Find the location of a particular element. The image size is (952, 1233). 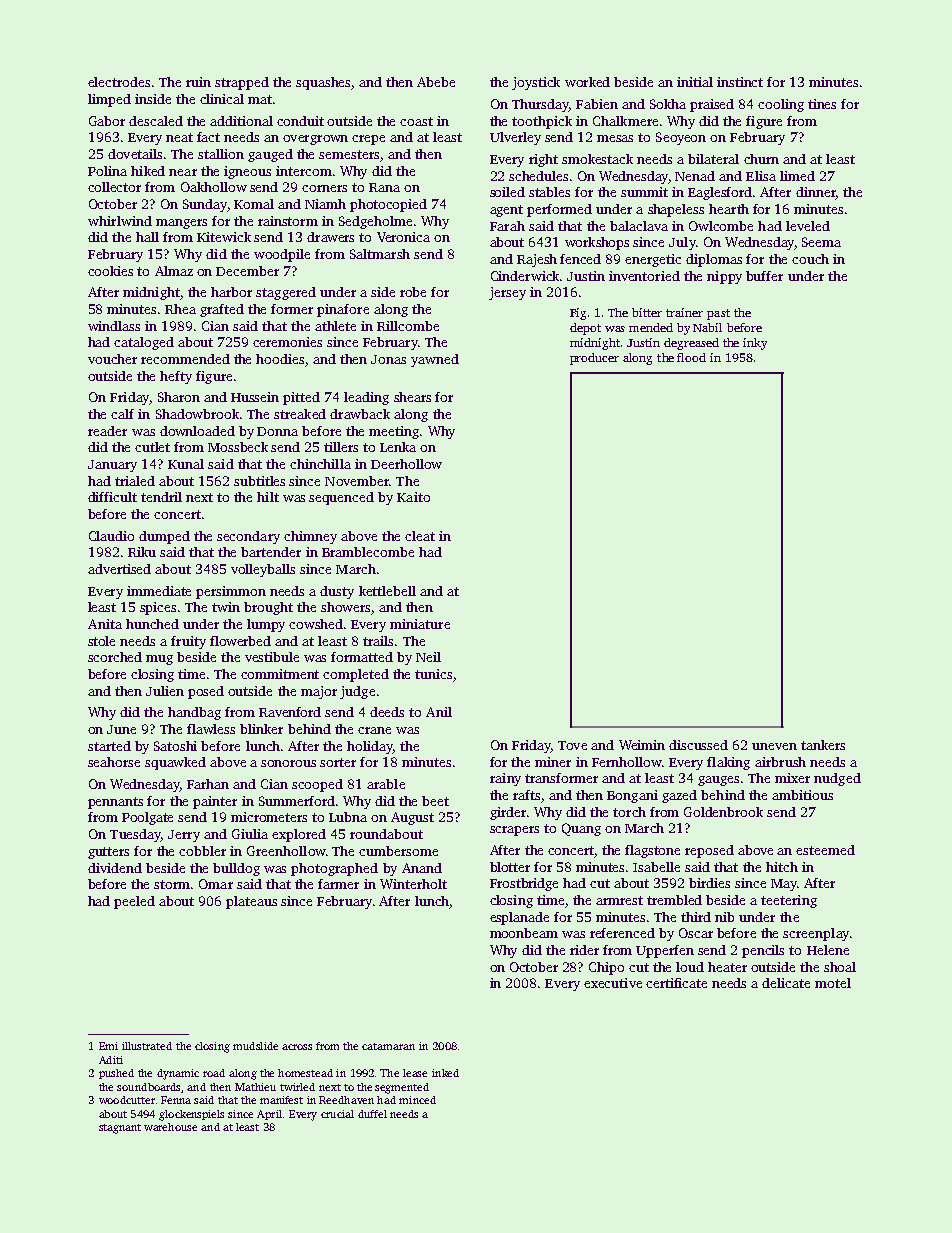

moonbeam is located at coordinates (524, 933).
